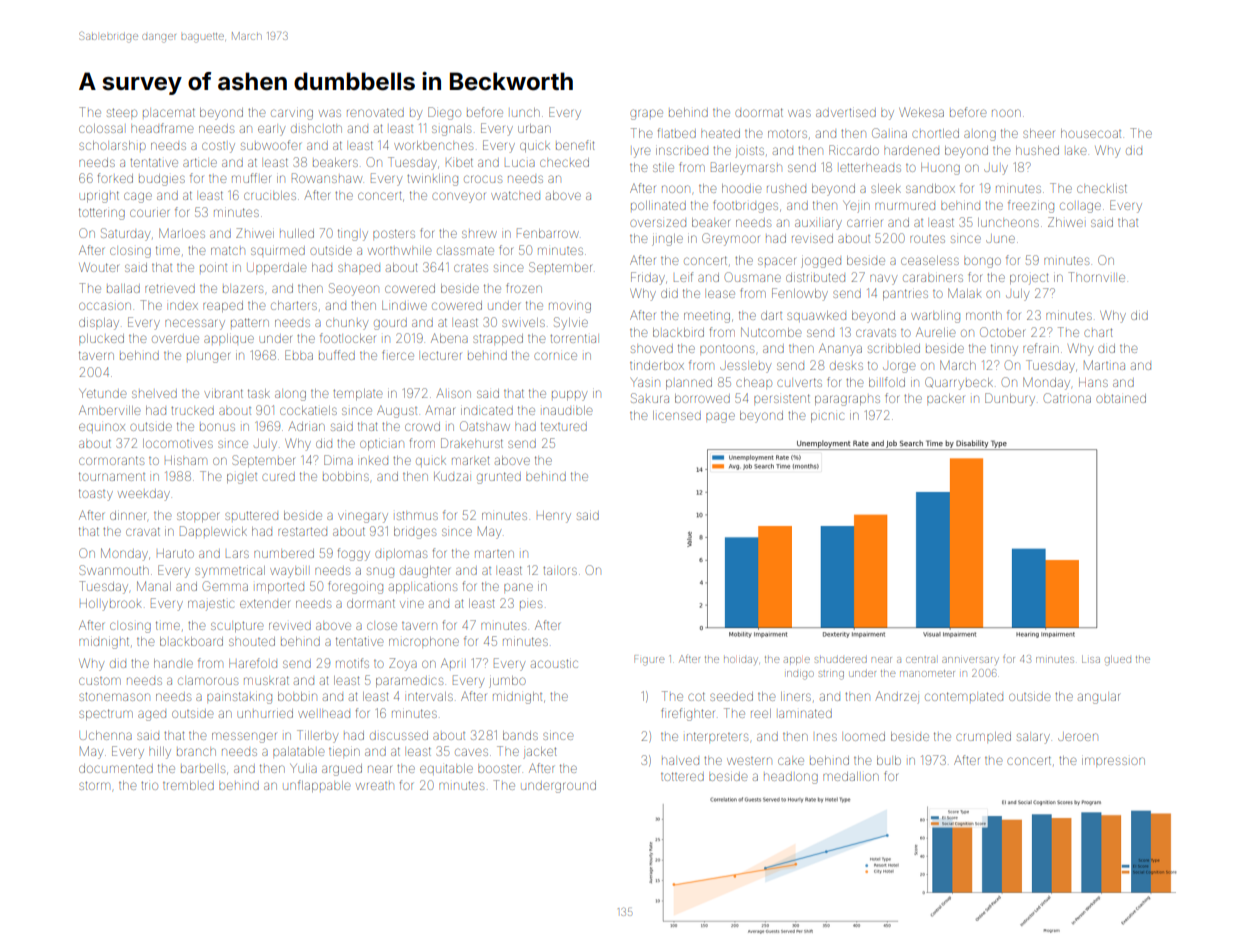 The image size is (1233, 952). What do you see at coordinates (524, 288) in the screenshot?
I see `frozen` at bounding box center [524, 288].
